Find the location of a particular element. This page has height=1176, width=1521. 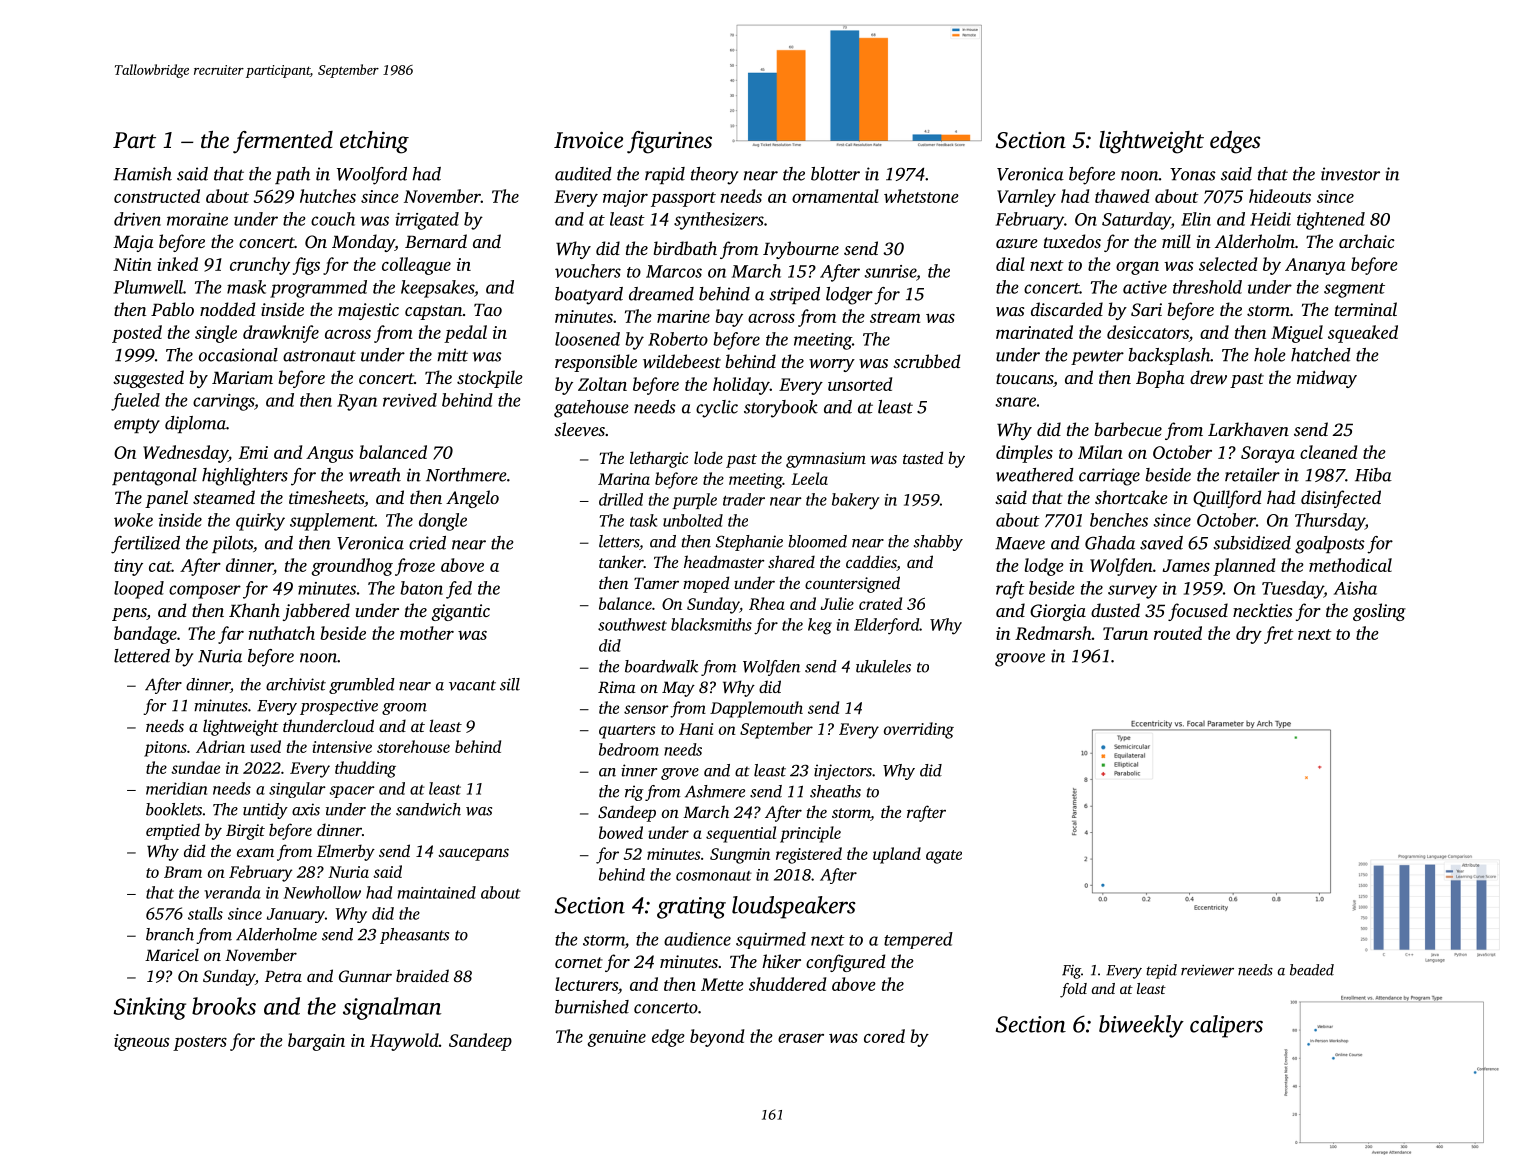

jabbered is located at coordinates (316, 612).
